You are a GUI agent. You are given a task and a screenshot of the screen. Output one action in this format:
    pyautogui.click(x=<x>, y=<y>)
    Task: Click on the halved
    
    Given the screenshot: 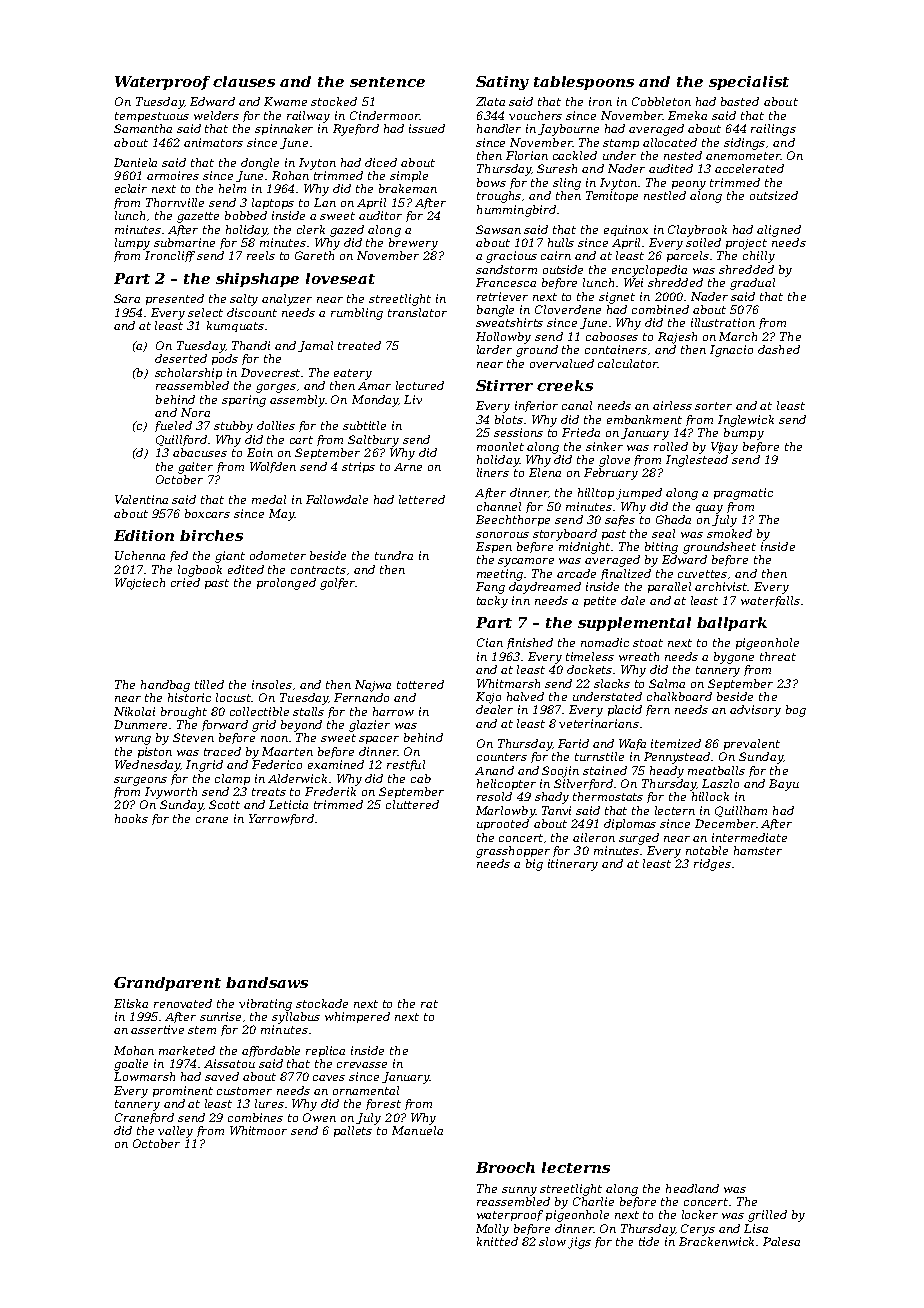 What is the action you would take?
    pyautogui.click(x=525, y=696)
